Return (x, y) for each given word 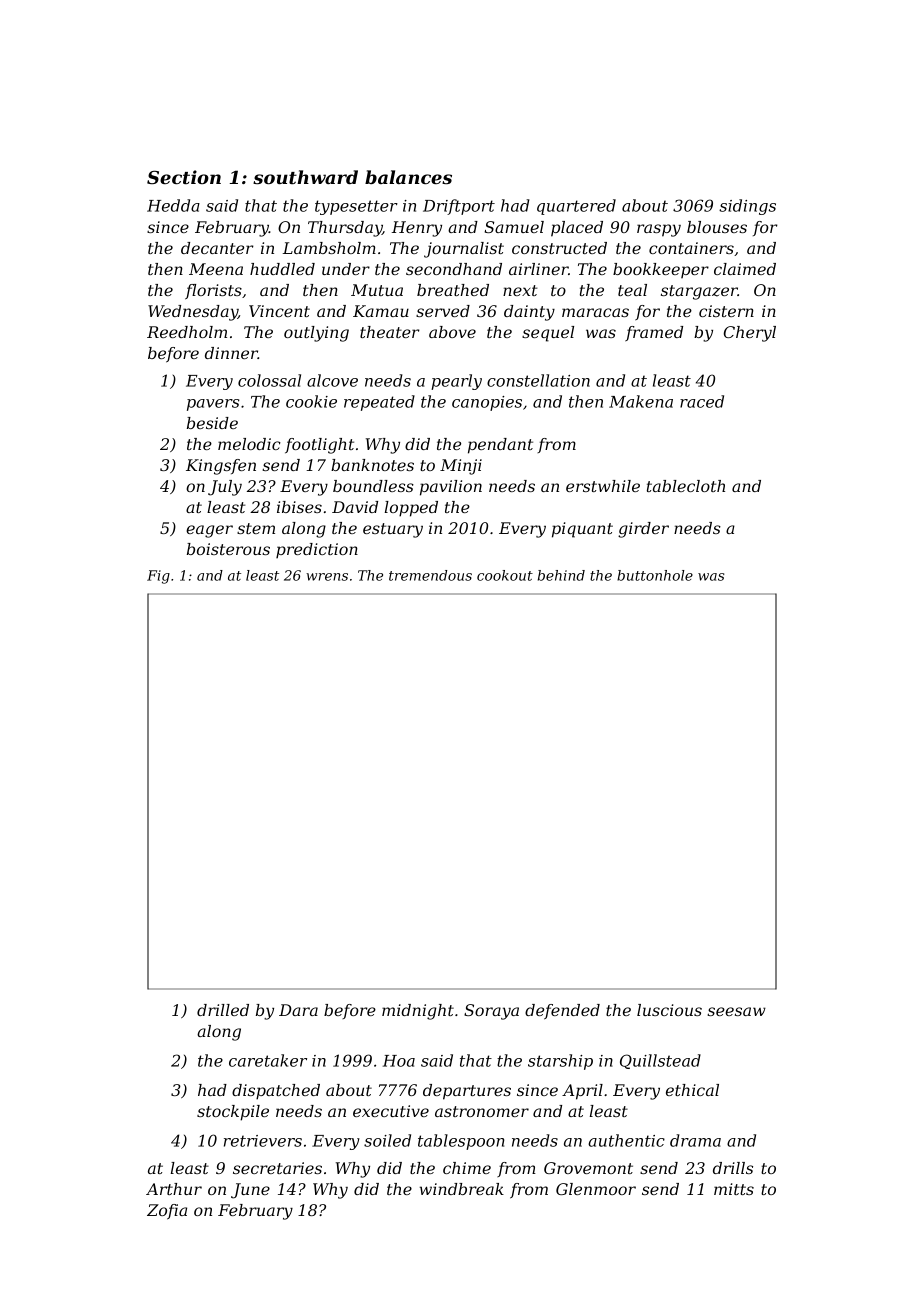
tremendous (430, 575)
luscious (669, 1010)
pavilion (451, 488)
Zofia (167, 1212)
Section (184, 177)
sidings (747, 207)
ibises (299, 507)
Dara (298, 1010)
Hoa (399, 1061)
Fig (158, 577)
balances (408, 177)
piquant (582, 530)
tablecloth (686, 486)
